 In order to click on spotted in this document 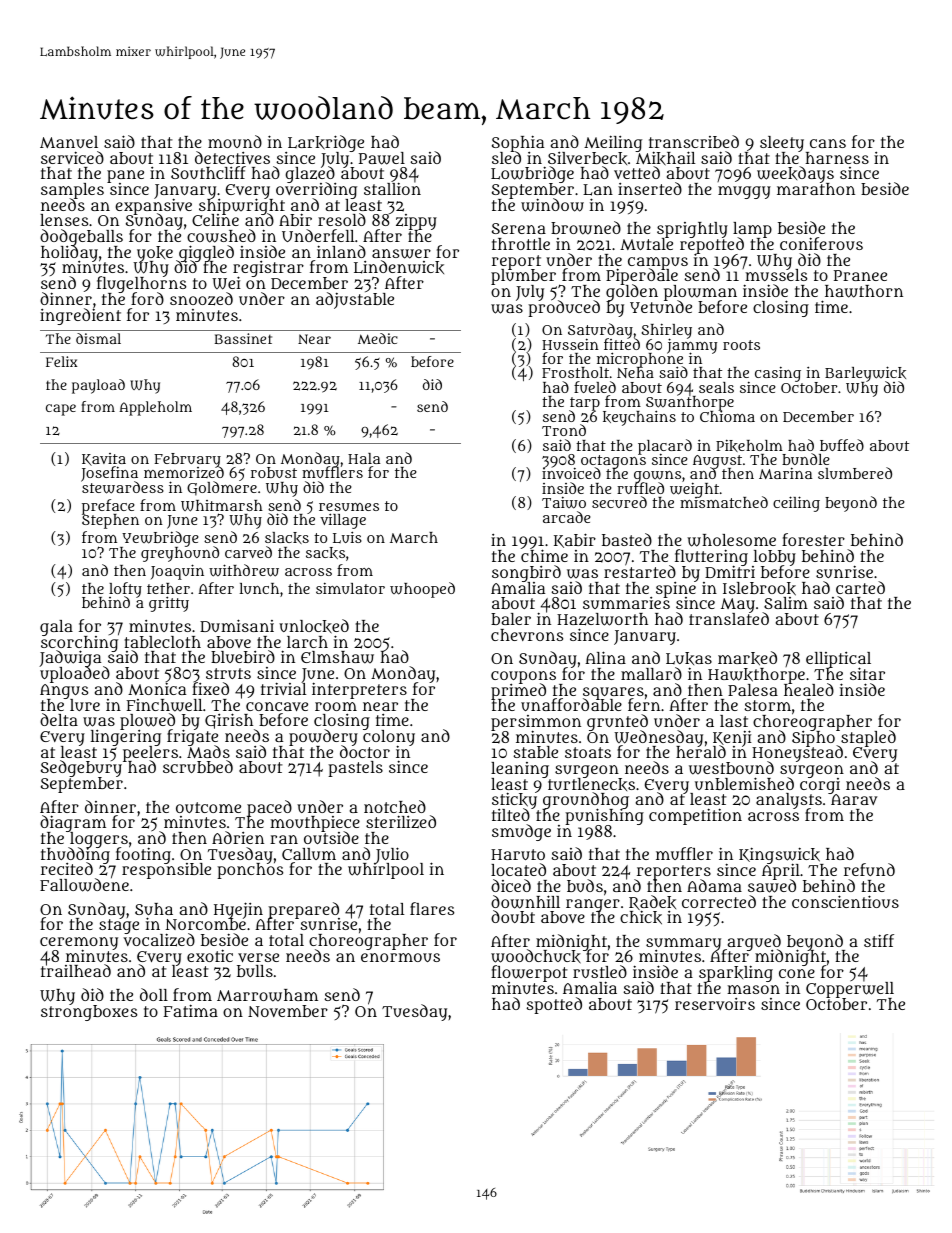, I will do `click(554, 1005)`.
